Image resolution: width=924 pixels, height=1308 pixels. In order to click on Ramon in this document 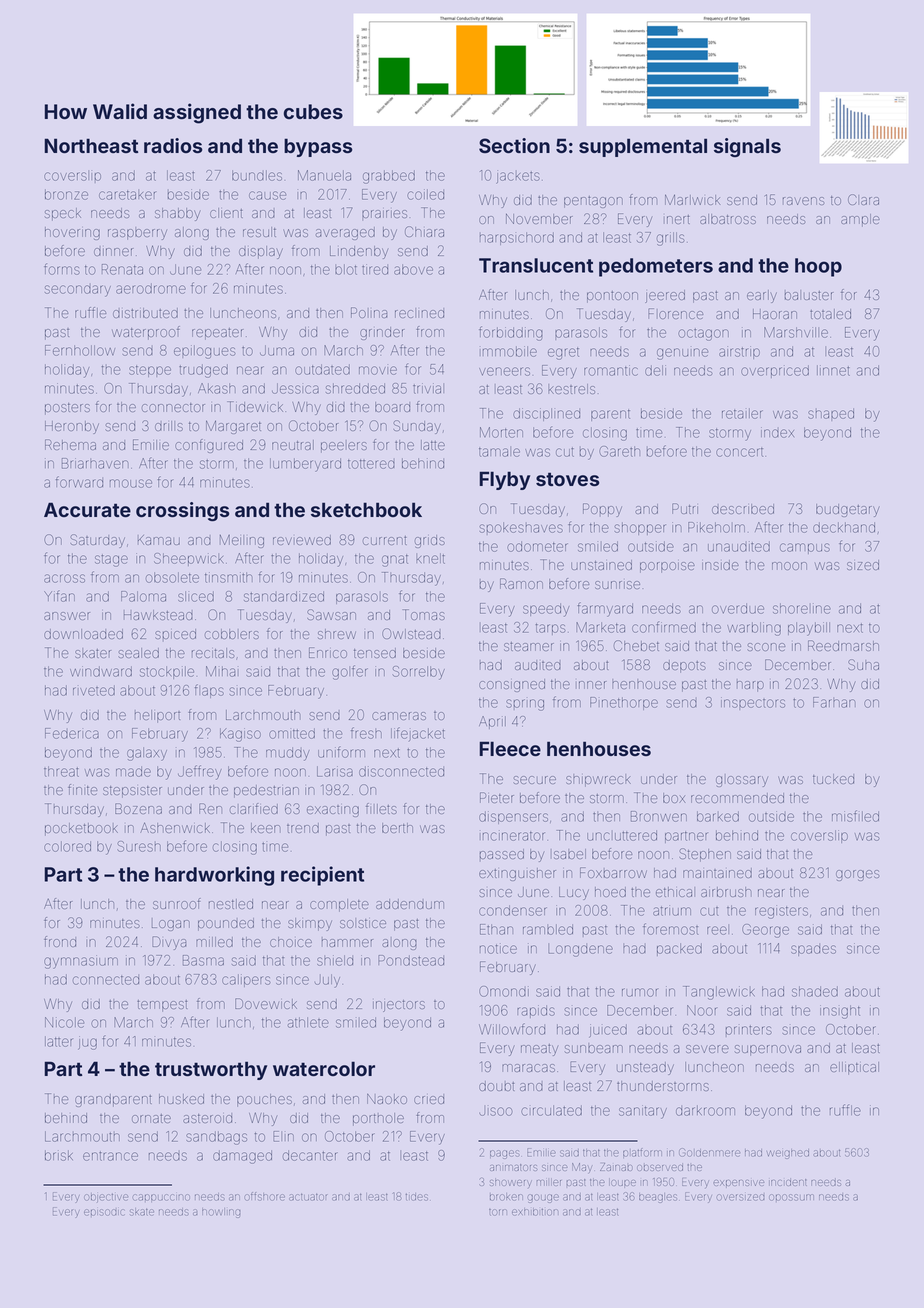, I will do `click(521, 583)`.
